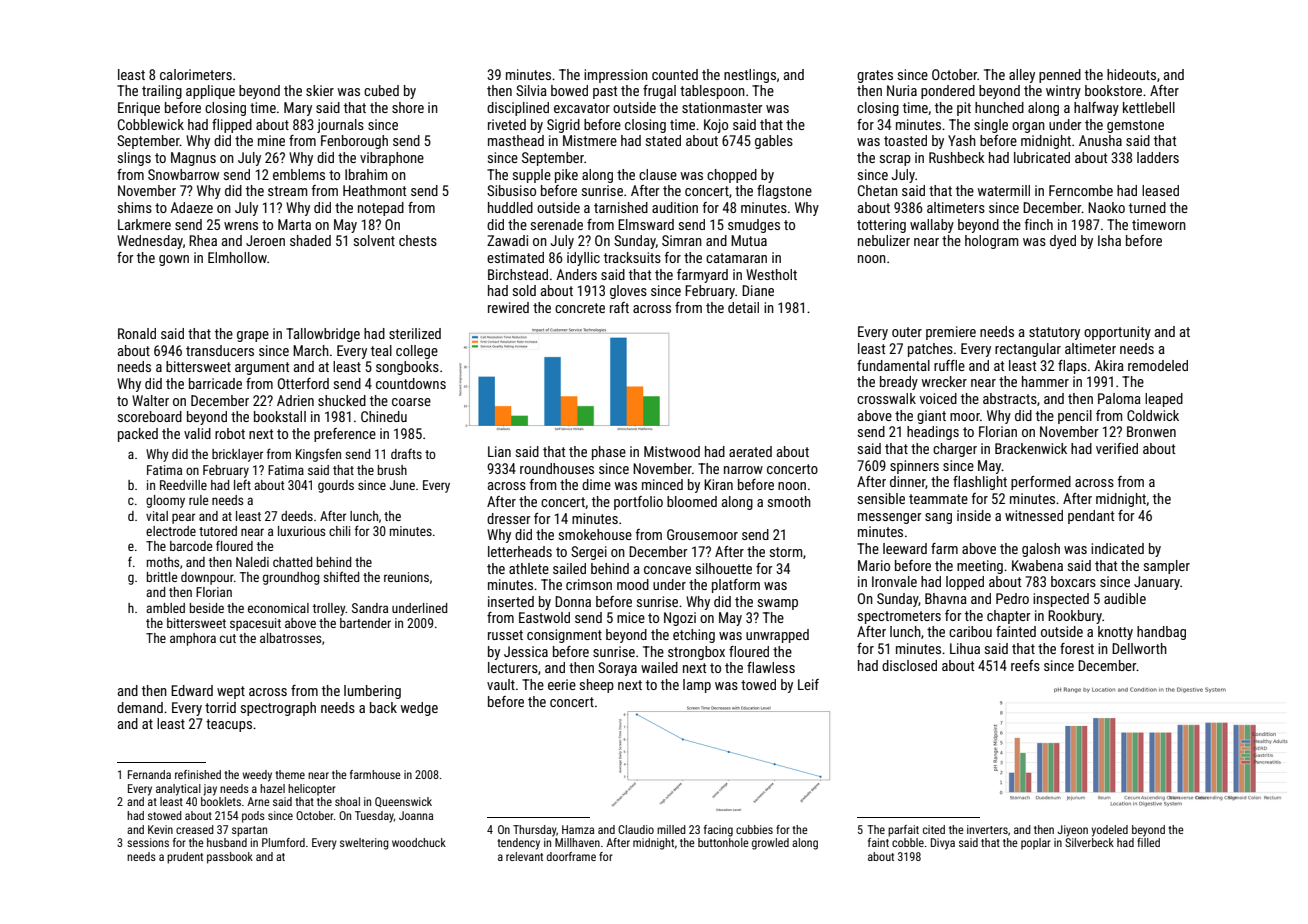 The width and height of the screenshot is (1308, 924). What do you see at coordinates (777, 636) in the screenshot?
I see `unwrapped` at bounding box center [777, 636].
